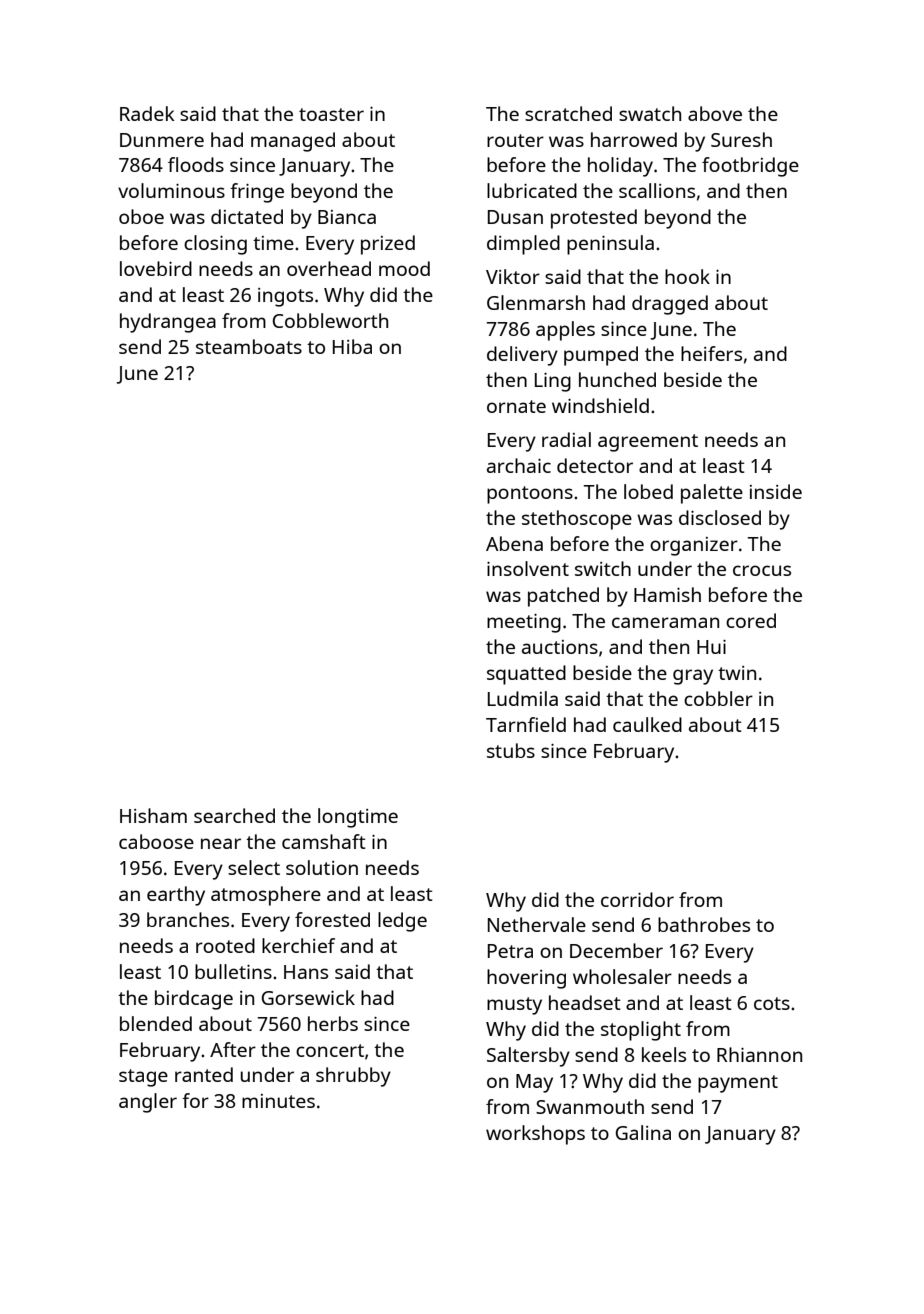 The width and height of the image is (924, 1314). Describe the element at coordinates (718, 698) in the image. I see `cobbler` at that location.
